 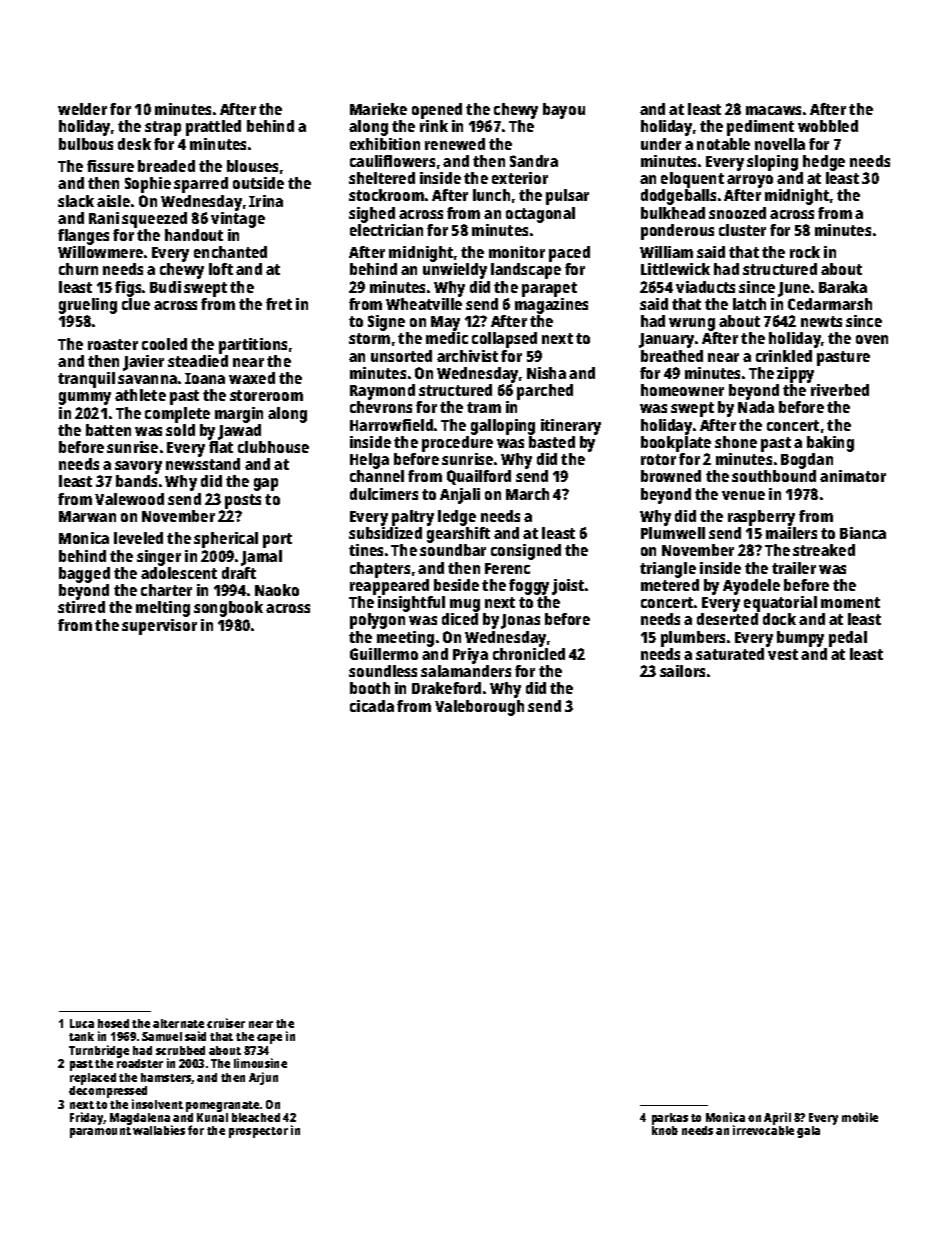 What do you see at coordinates (76, 201) in the image?
I see `slack` at bounding box center [76, 201].
